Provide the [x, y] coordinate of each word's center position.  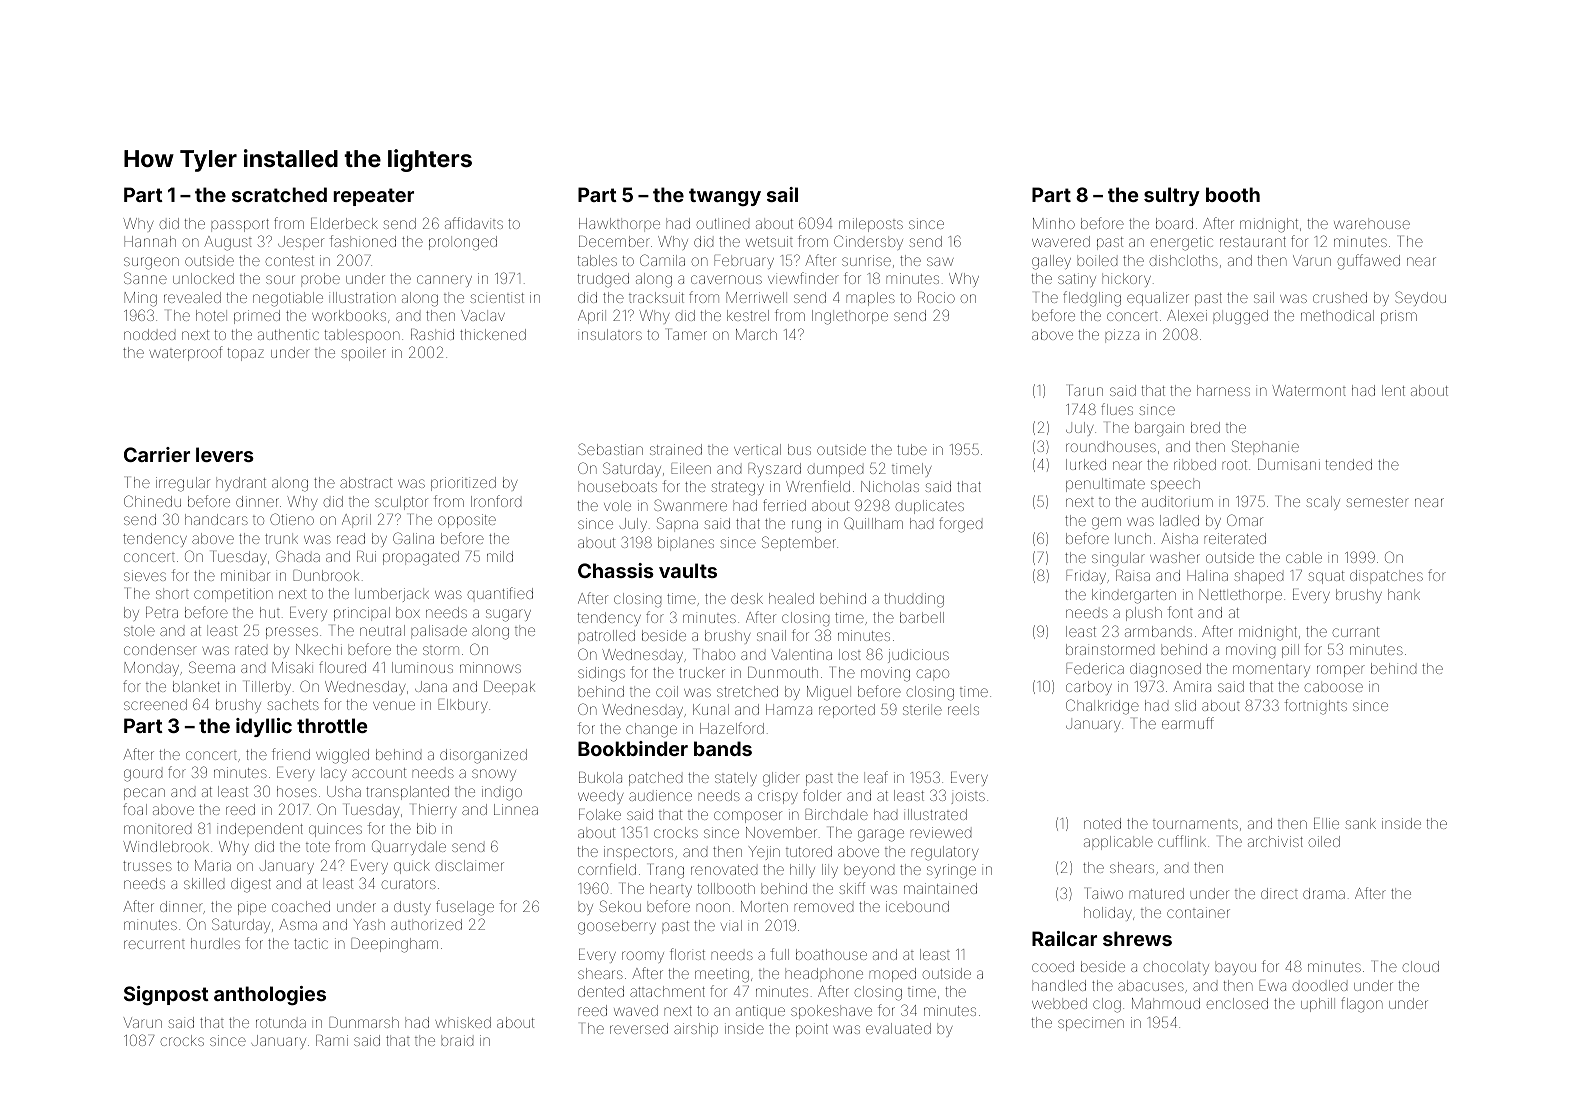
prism [1399, 317]
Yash [369, 924]
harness [1223, 390]
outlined [722, 223]
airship [696, 1030]
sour [280, 279]
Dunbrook [326, 575]
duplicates [929, 507]
